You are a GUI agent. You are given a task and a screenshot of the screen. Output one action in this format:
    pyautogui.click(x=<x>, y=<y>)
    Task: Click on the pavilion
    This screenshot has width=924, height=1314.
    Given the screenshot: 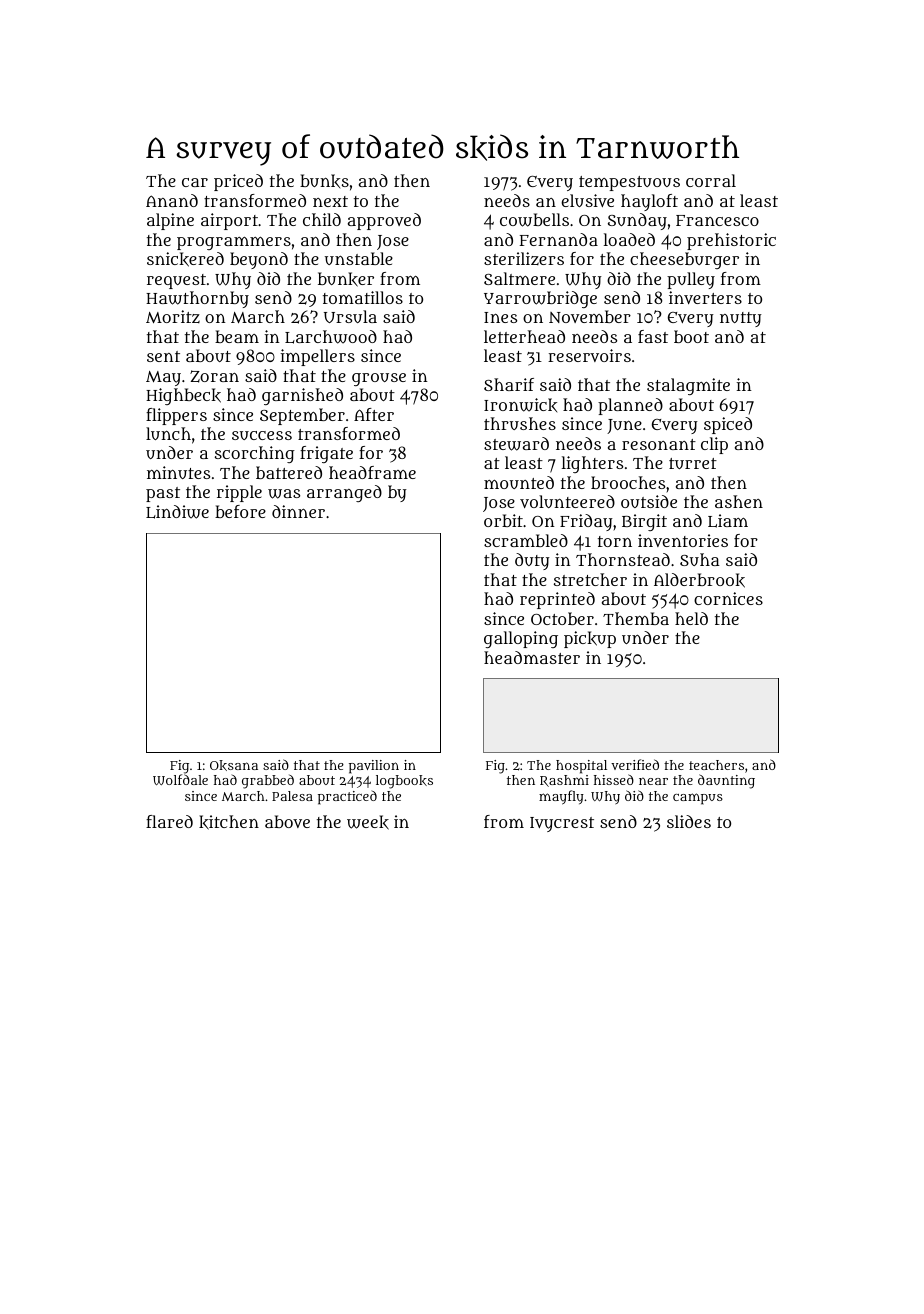 What is the action you would take?
    pyautogui.click(x=374, y=767)
